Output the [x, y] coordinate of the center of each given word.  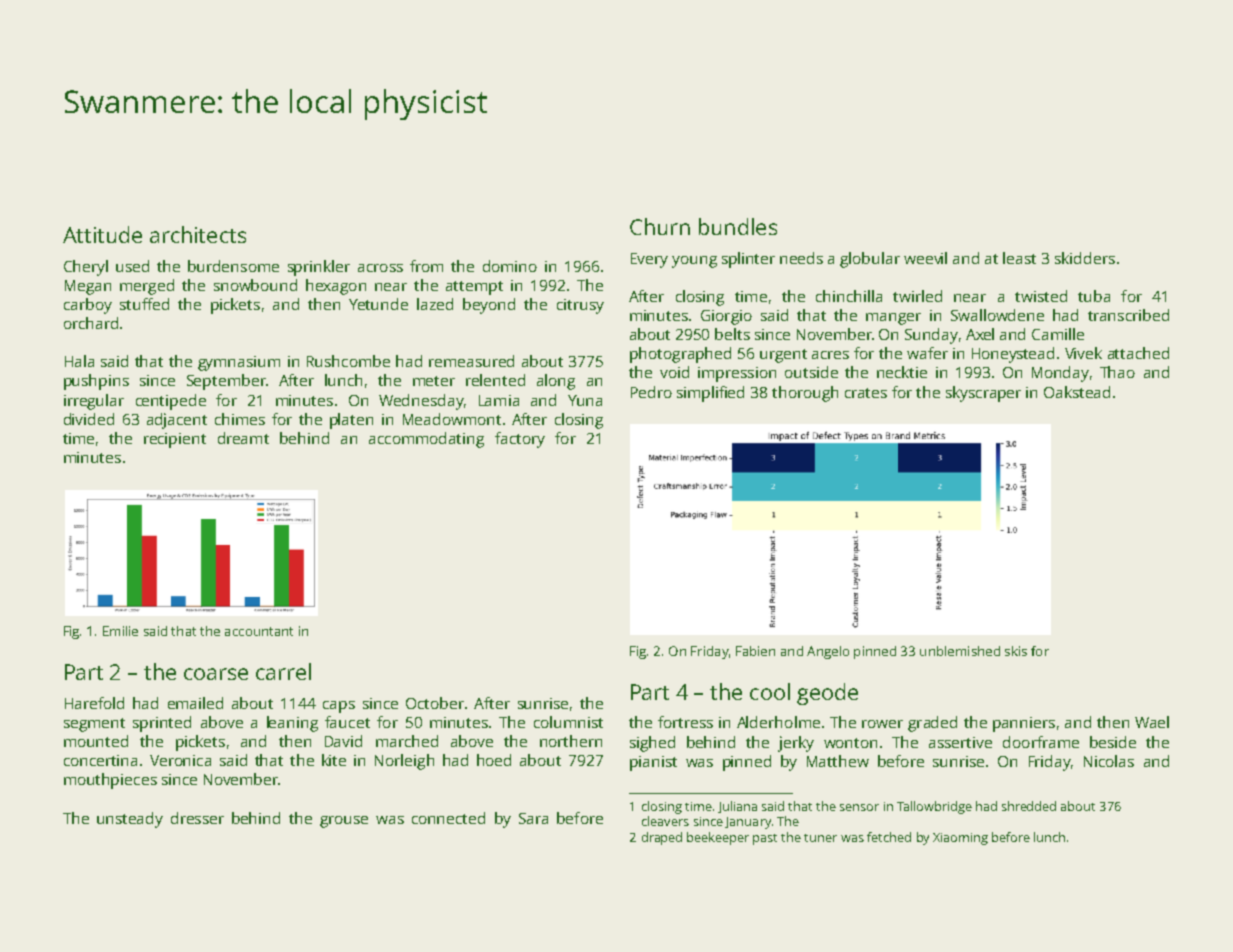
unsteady [130, 820]
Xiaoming [960, 839]
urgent [783, 356]
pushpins [96, 382]
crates [866, 393]
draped [662, 838]
